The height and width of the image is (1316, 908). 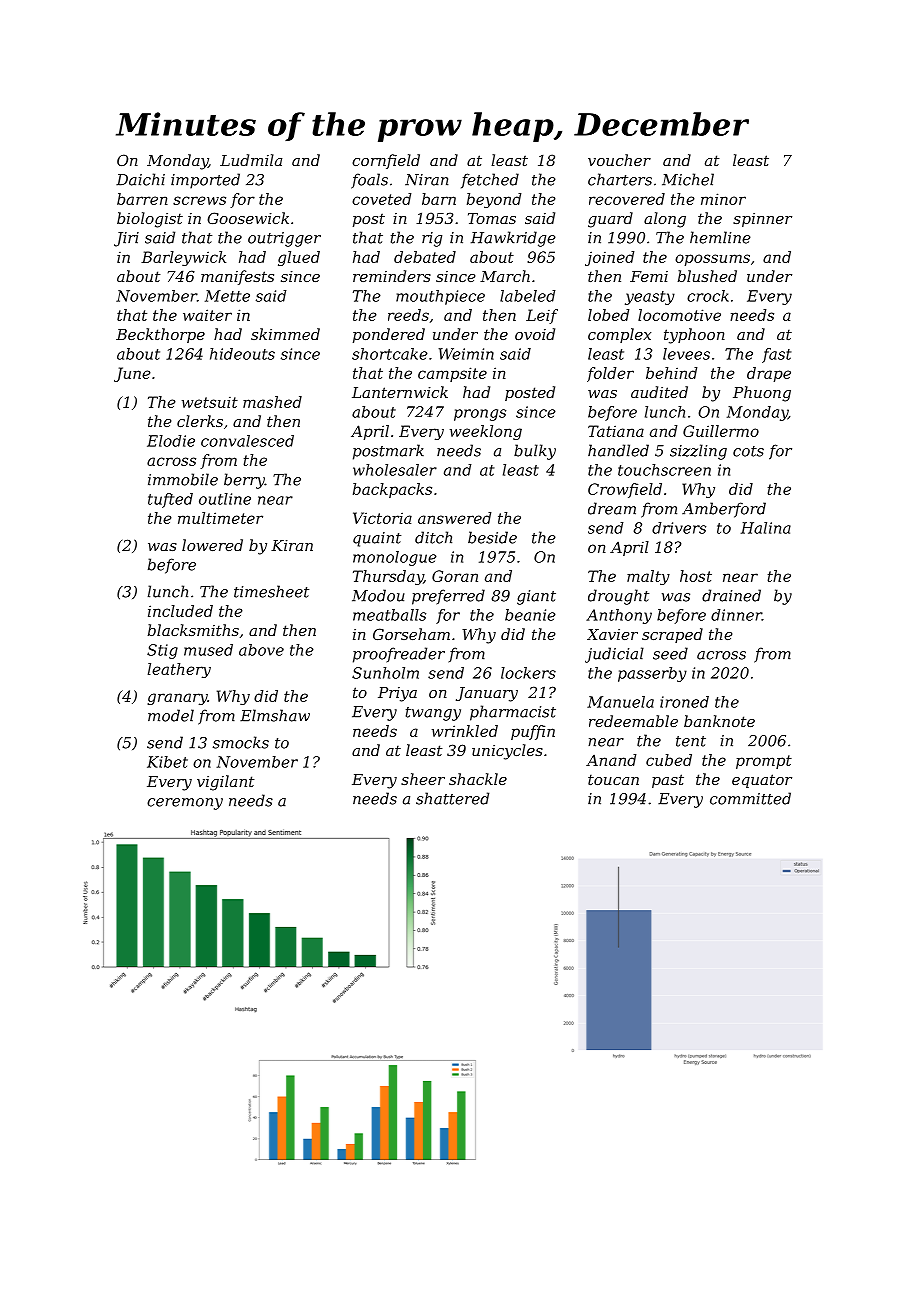 I want to click on Barleywick, so click(x=183, y=258).
